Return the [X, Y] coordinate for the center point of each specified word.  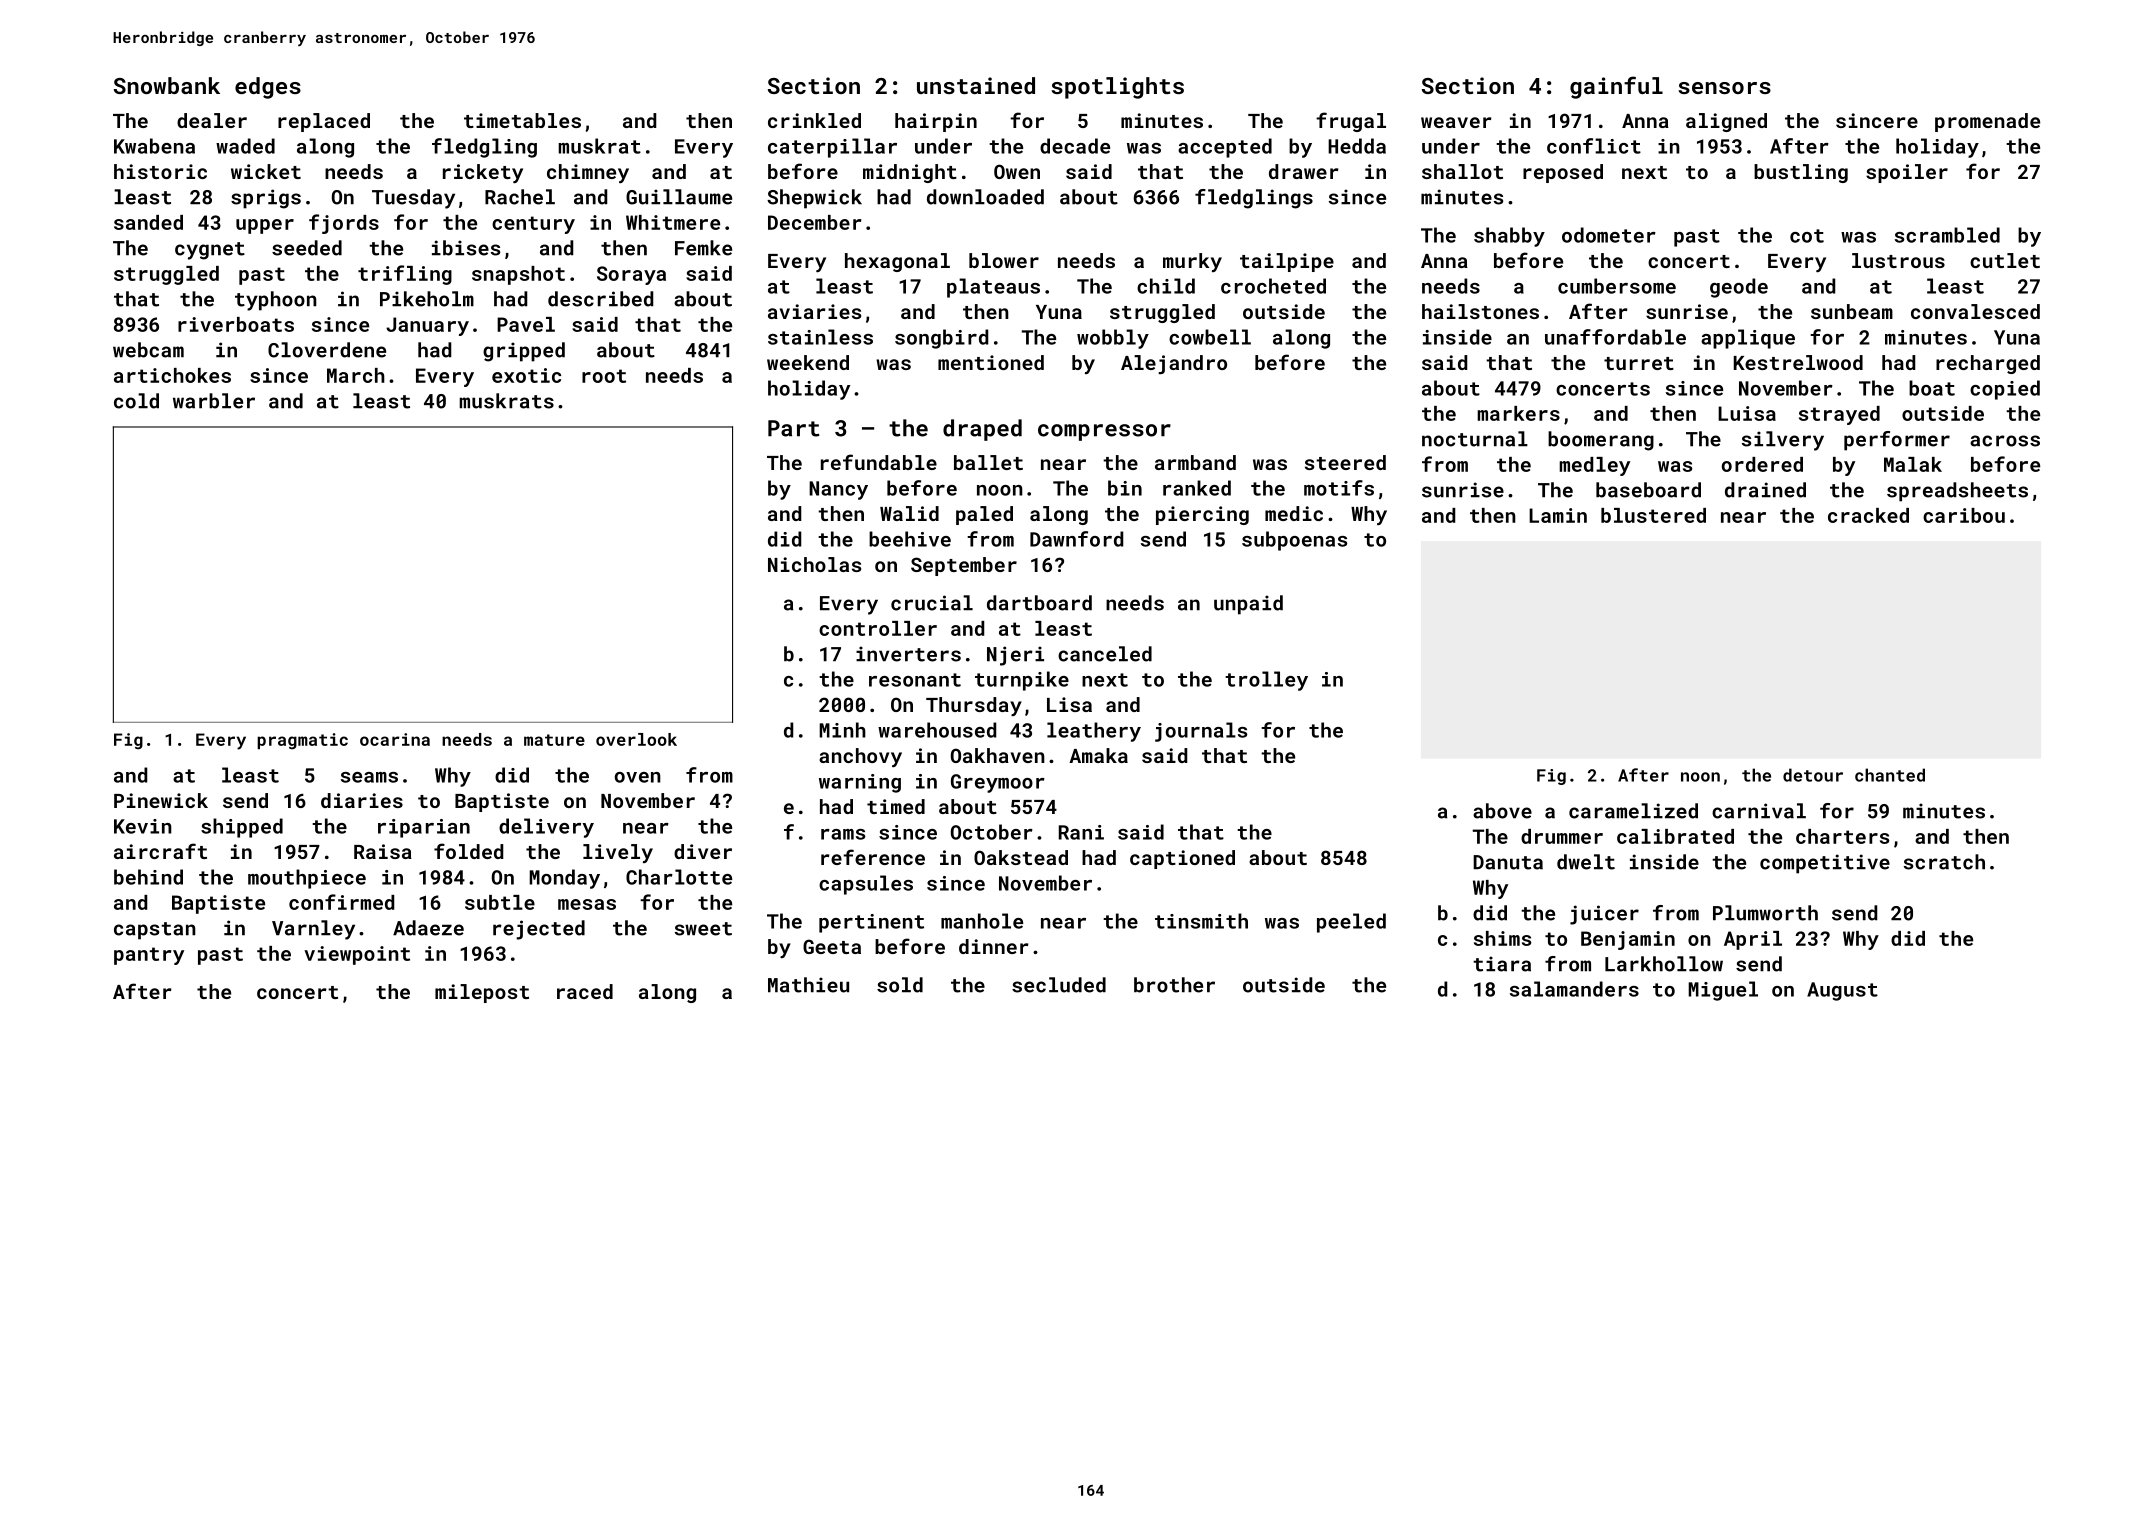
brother [1174, 985]
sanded [148, 222]
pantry [149, 956]
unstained [976, 85]
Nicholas [814, 564]
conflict [1594, 146]
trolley [1266, 681]
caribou [1964, 515]
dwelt [1586, 862]
